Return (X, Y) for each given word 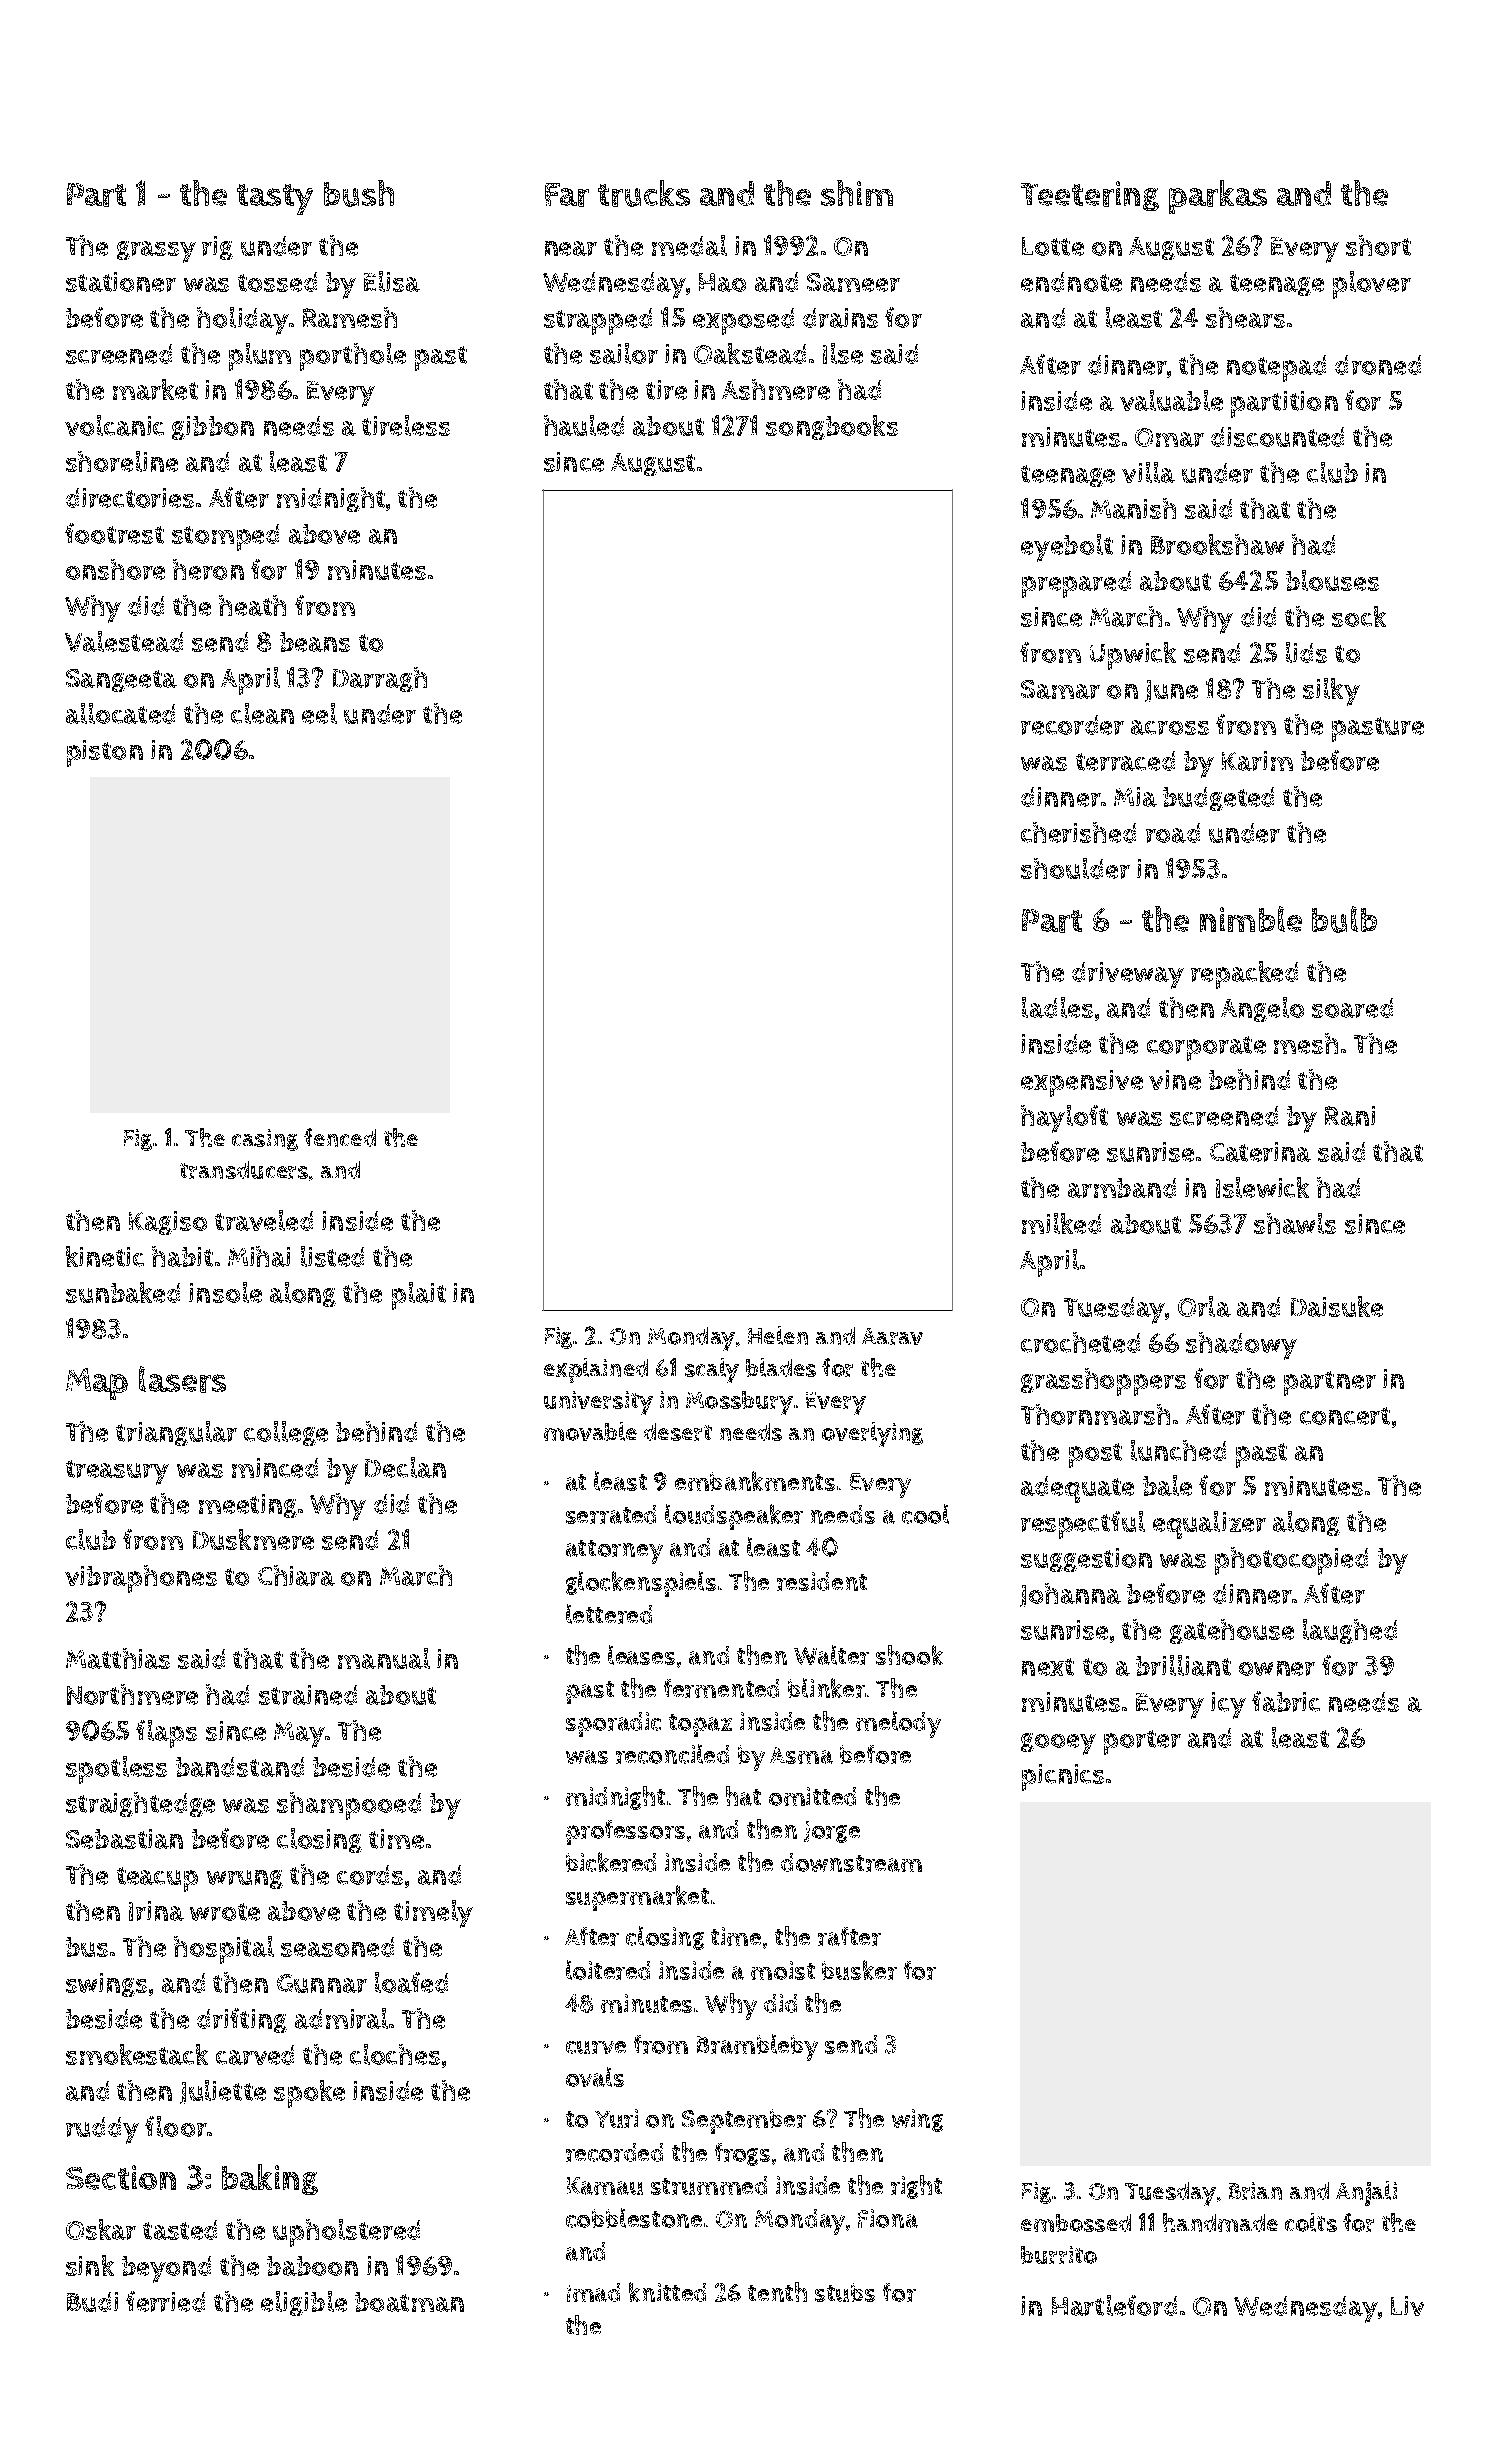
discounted (1277, 437)
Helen (778, 1335)
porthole (353, 357)
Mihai (259, 1256)
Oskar (101, 2229)
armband (1122, 1188)
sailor (624, 353)
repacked (1244, 975)
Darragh (380, 679)
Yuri (616, 2118)
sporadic (613, 1724)
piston (105, 753)
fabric (1286, 1701)
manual (384, 1658)
